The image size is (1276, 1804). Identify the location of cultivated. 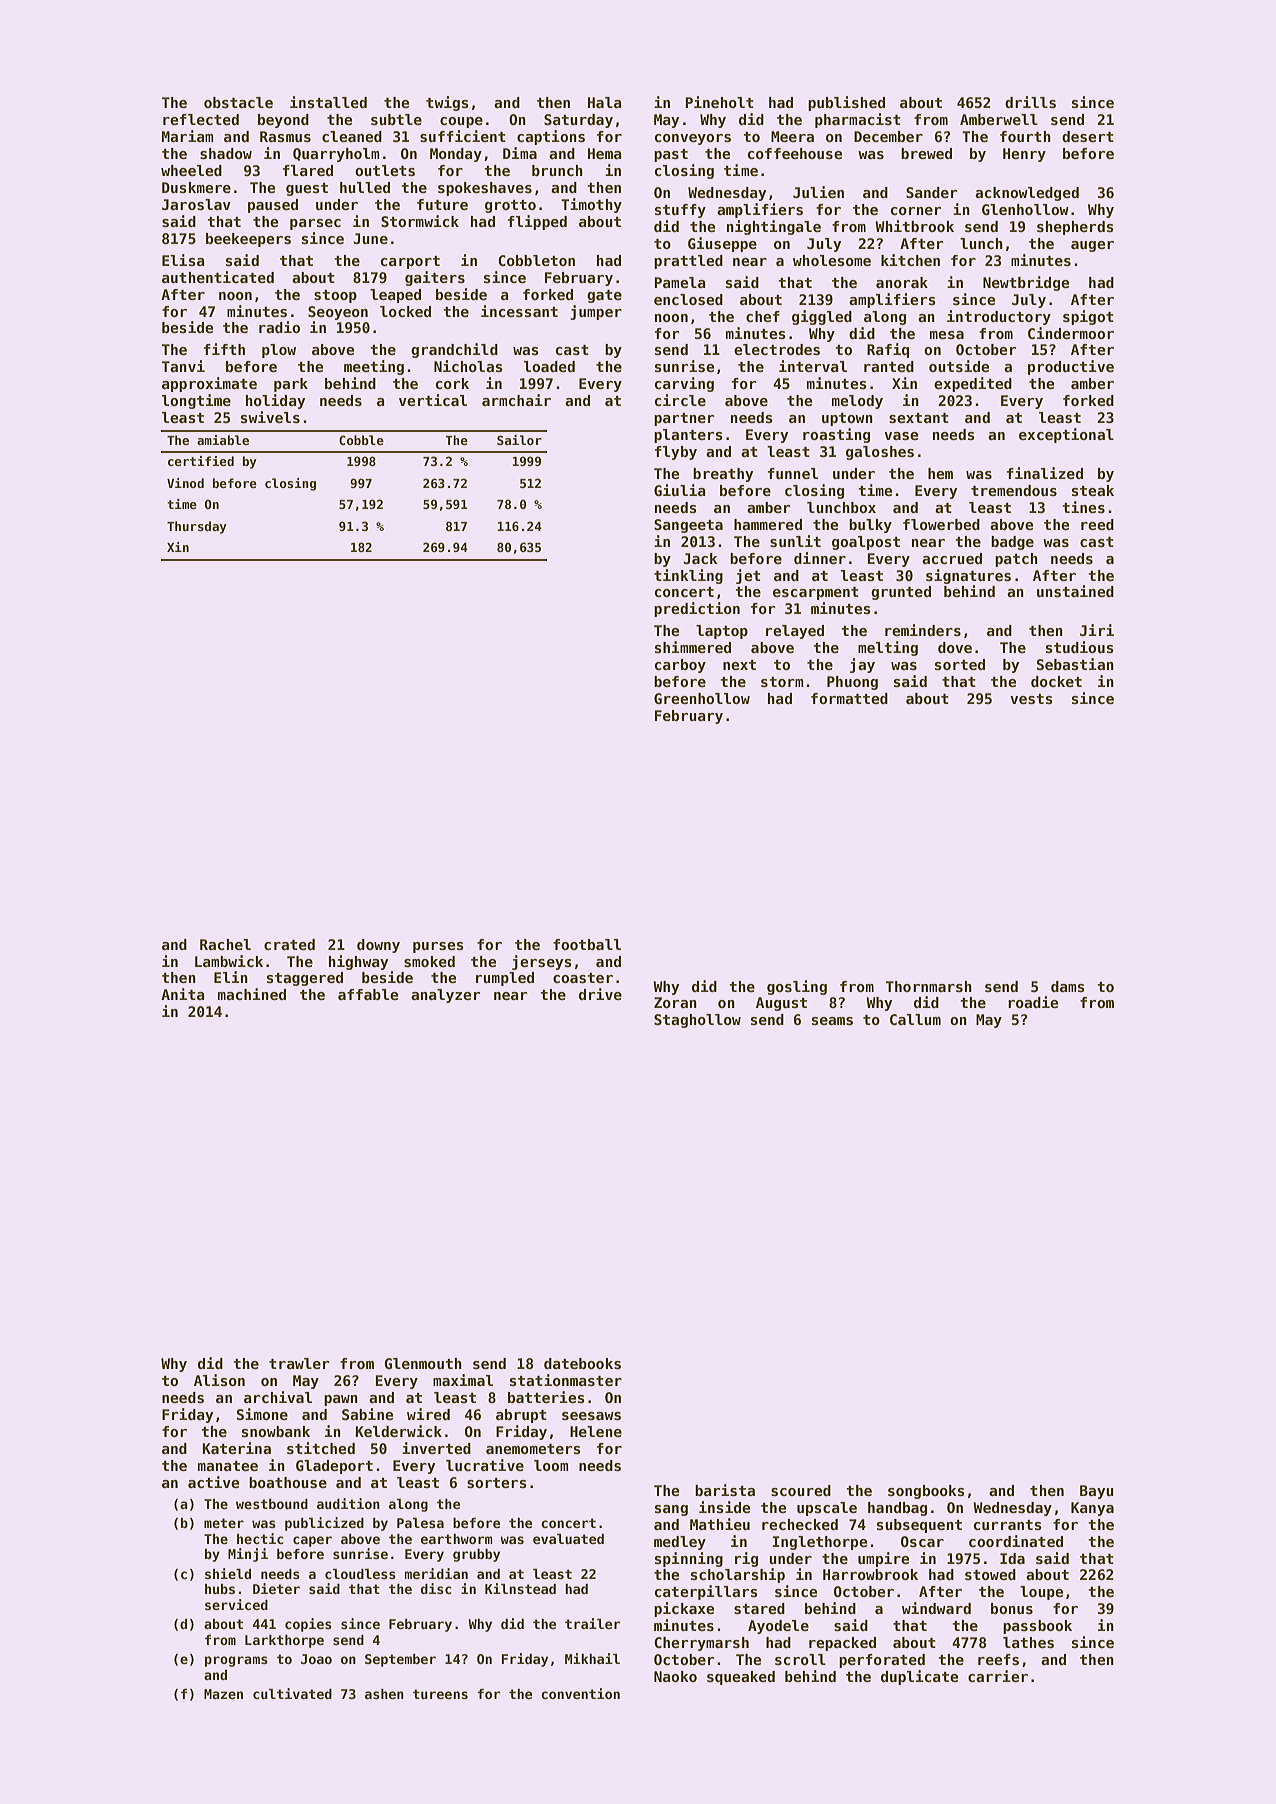
(292, 1693).
